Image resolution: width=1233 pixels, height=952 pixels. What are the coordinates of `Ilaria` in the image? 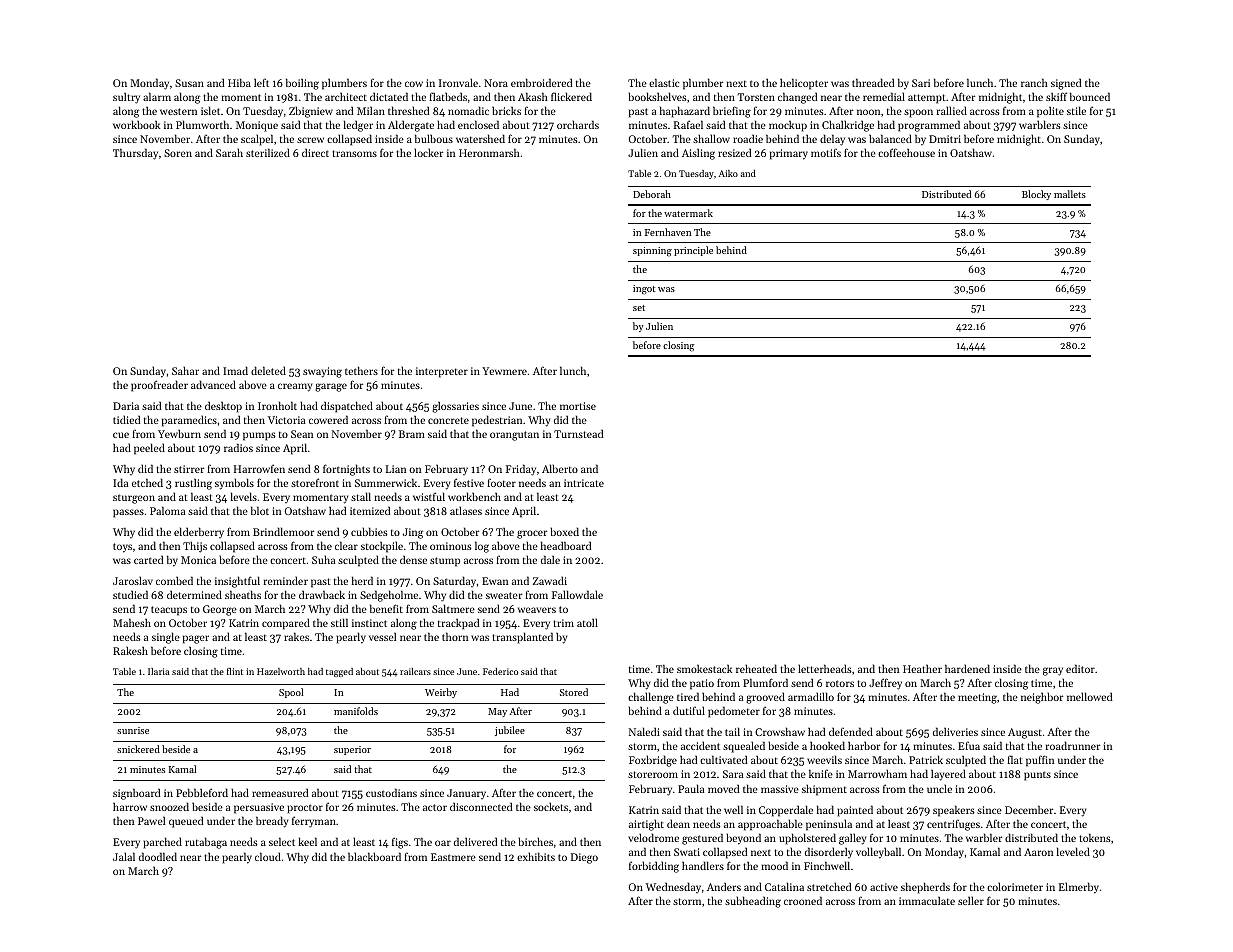 It's located at (159, 671).
